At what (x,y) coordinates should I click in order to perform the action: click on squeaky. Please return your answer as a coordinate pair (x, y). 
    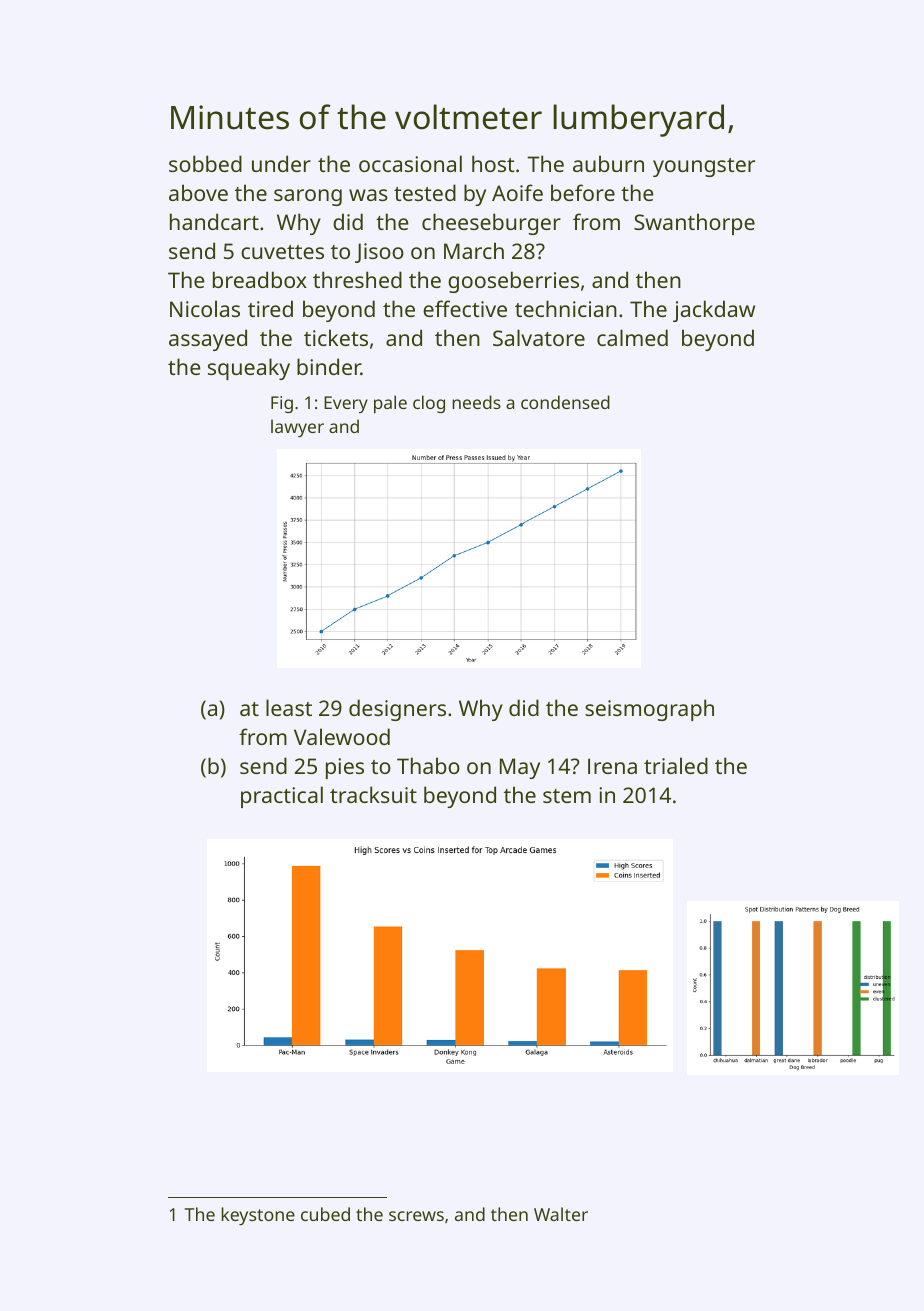
    Looking at the image, I should click on (249, 369).
